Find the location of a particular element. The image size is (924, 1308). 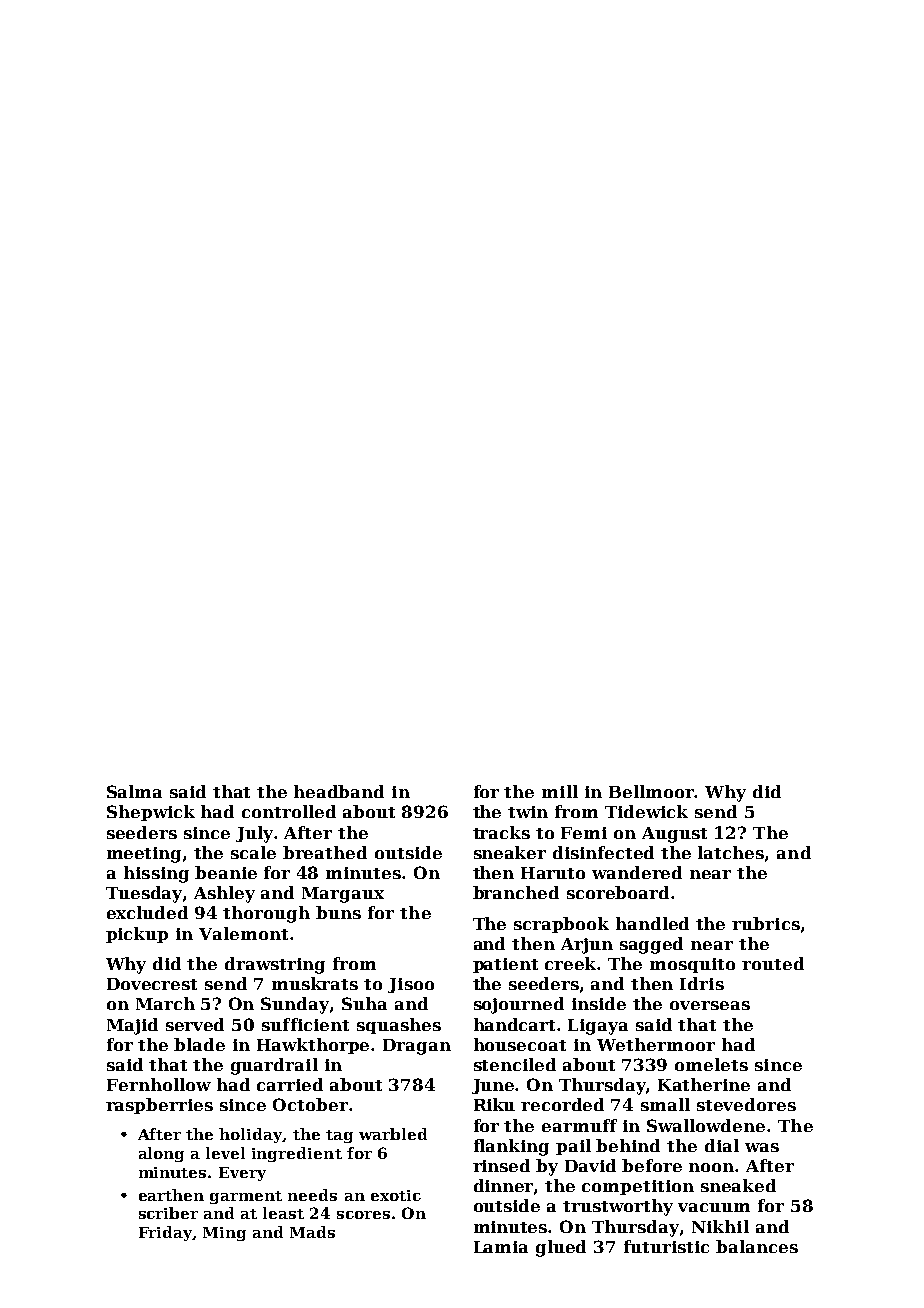

Bellmoor is located at coordinates (652, 791).
